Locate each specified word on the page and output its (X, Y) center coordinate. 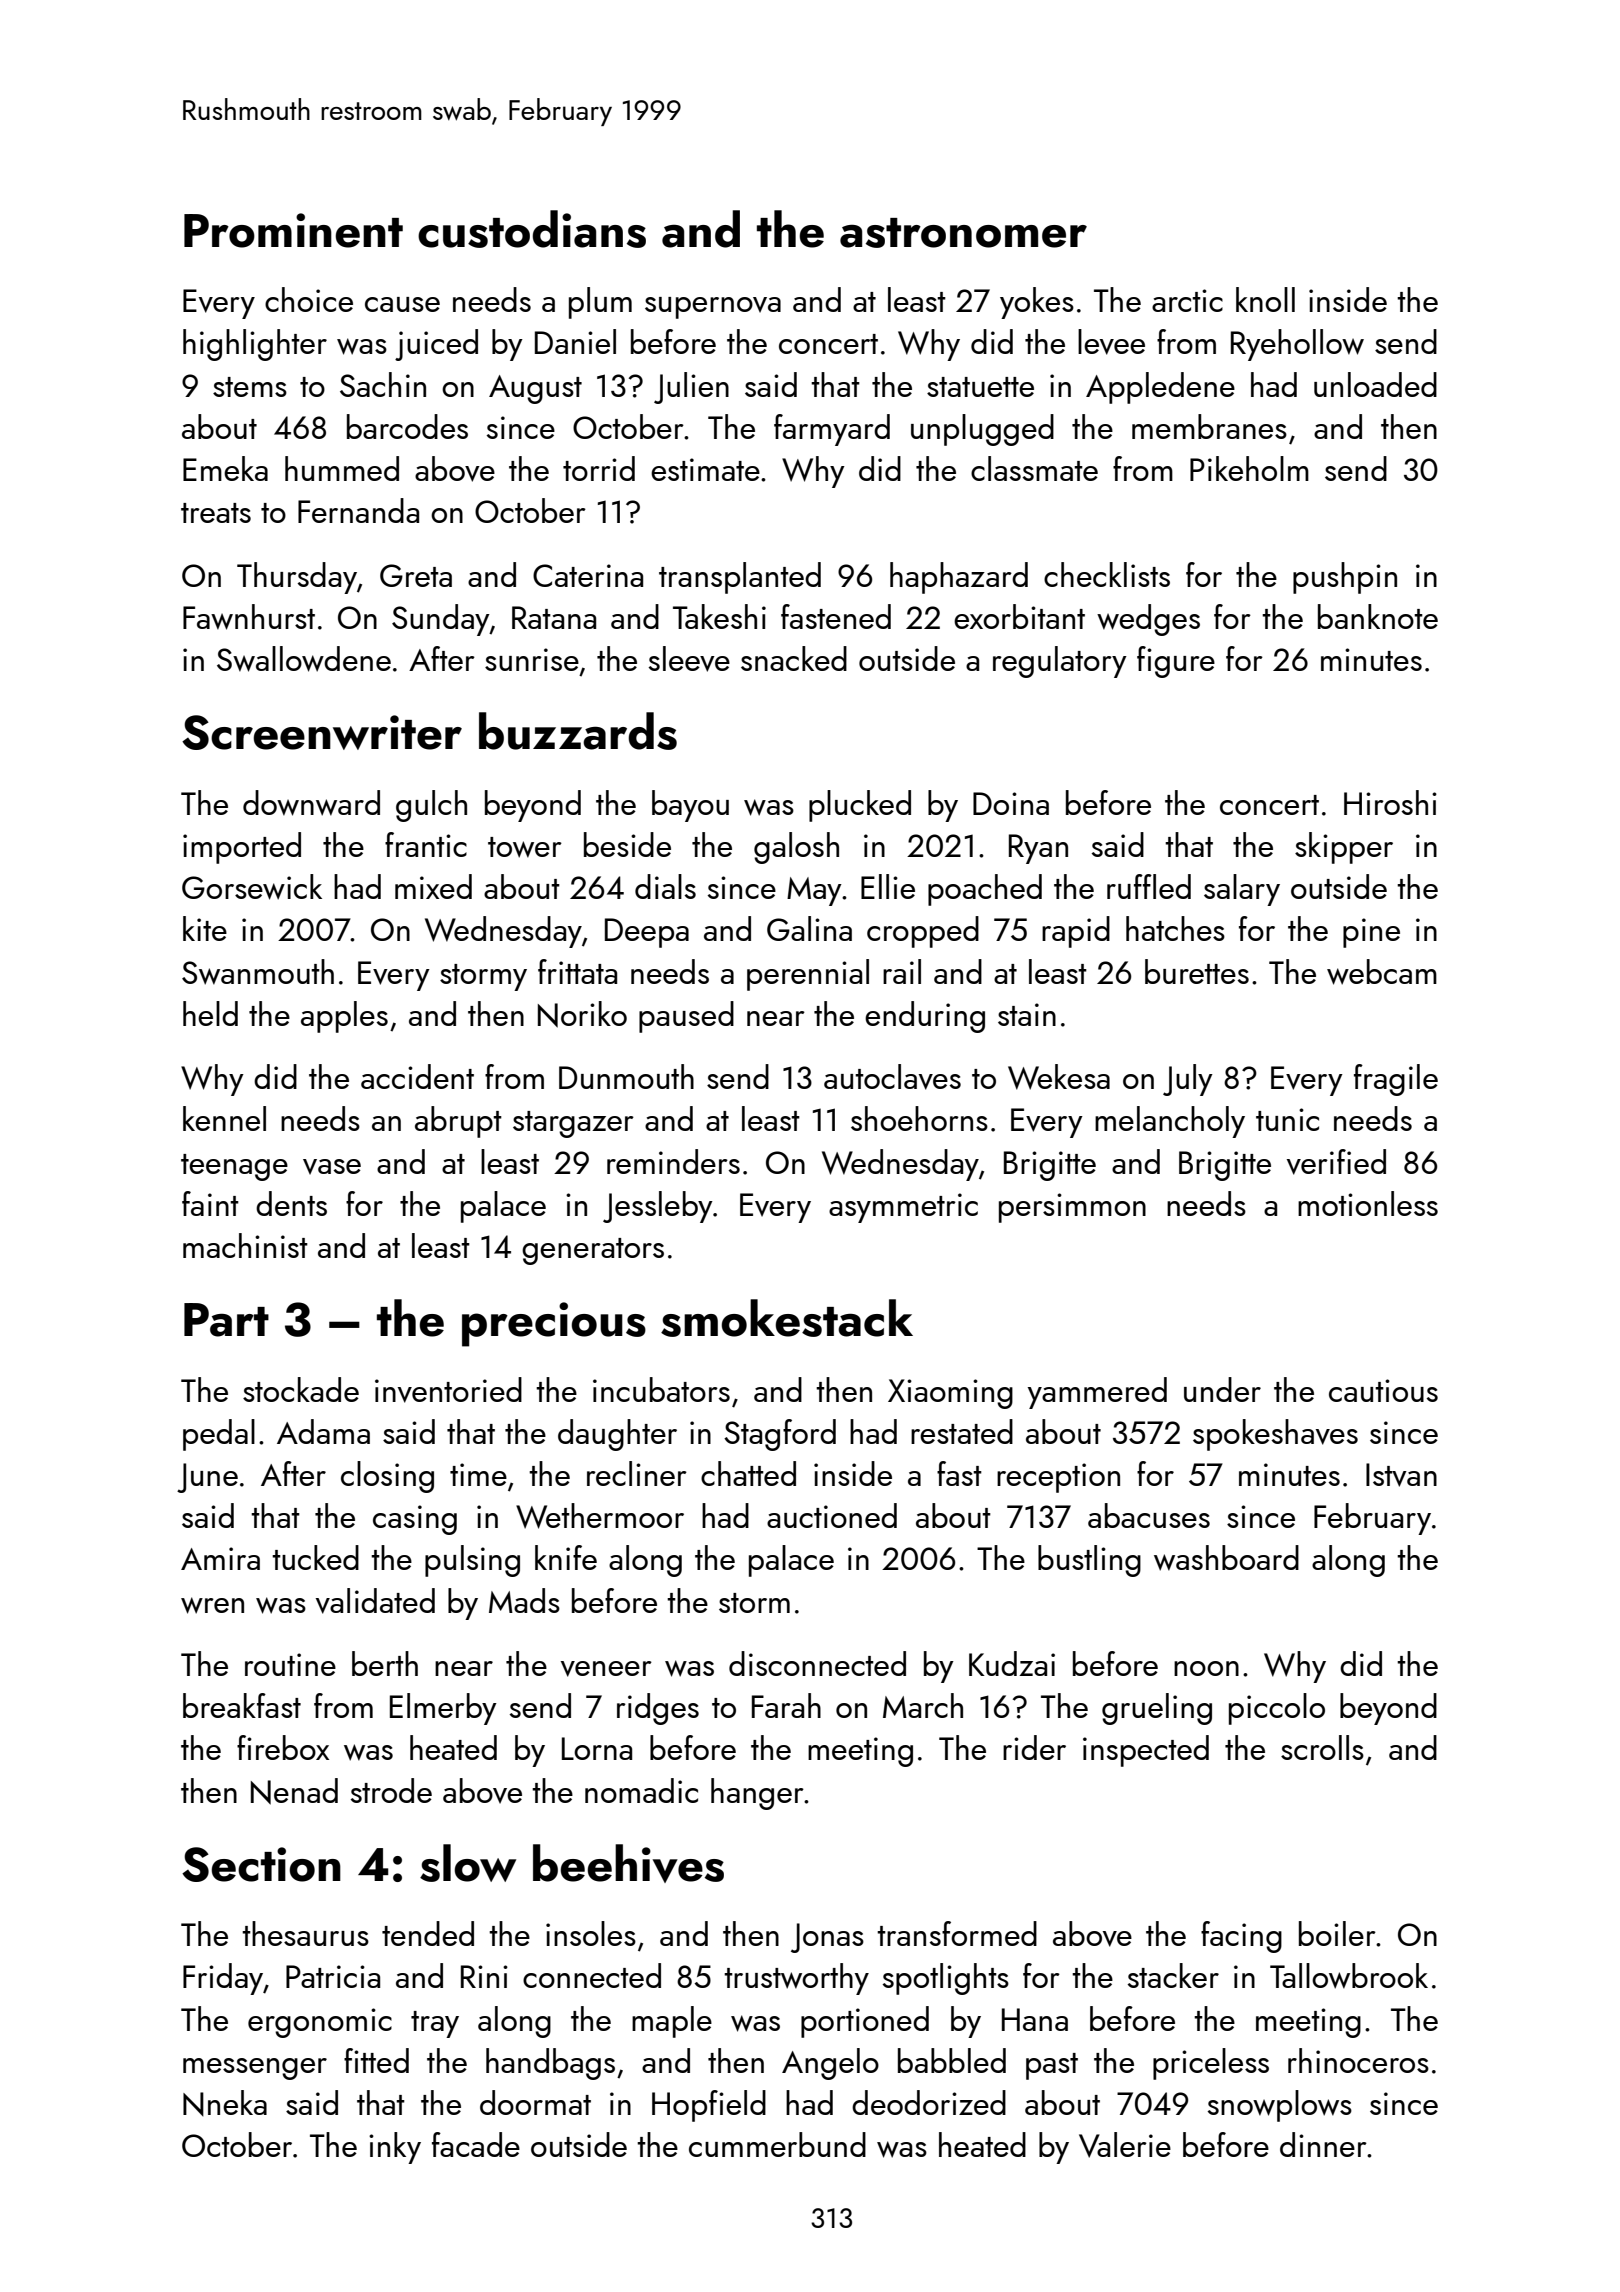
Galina (809, 928)
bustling (1089, 1561)
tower (525, 847)
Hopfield (709, 2106)
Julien (691, 388)
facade (476, 2144)
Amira (220, 1558)
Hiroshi (1390, 802)
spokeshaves (1275, 1435)
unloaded (1375, 384)
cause (402, 304)
